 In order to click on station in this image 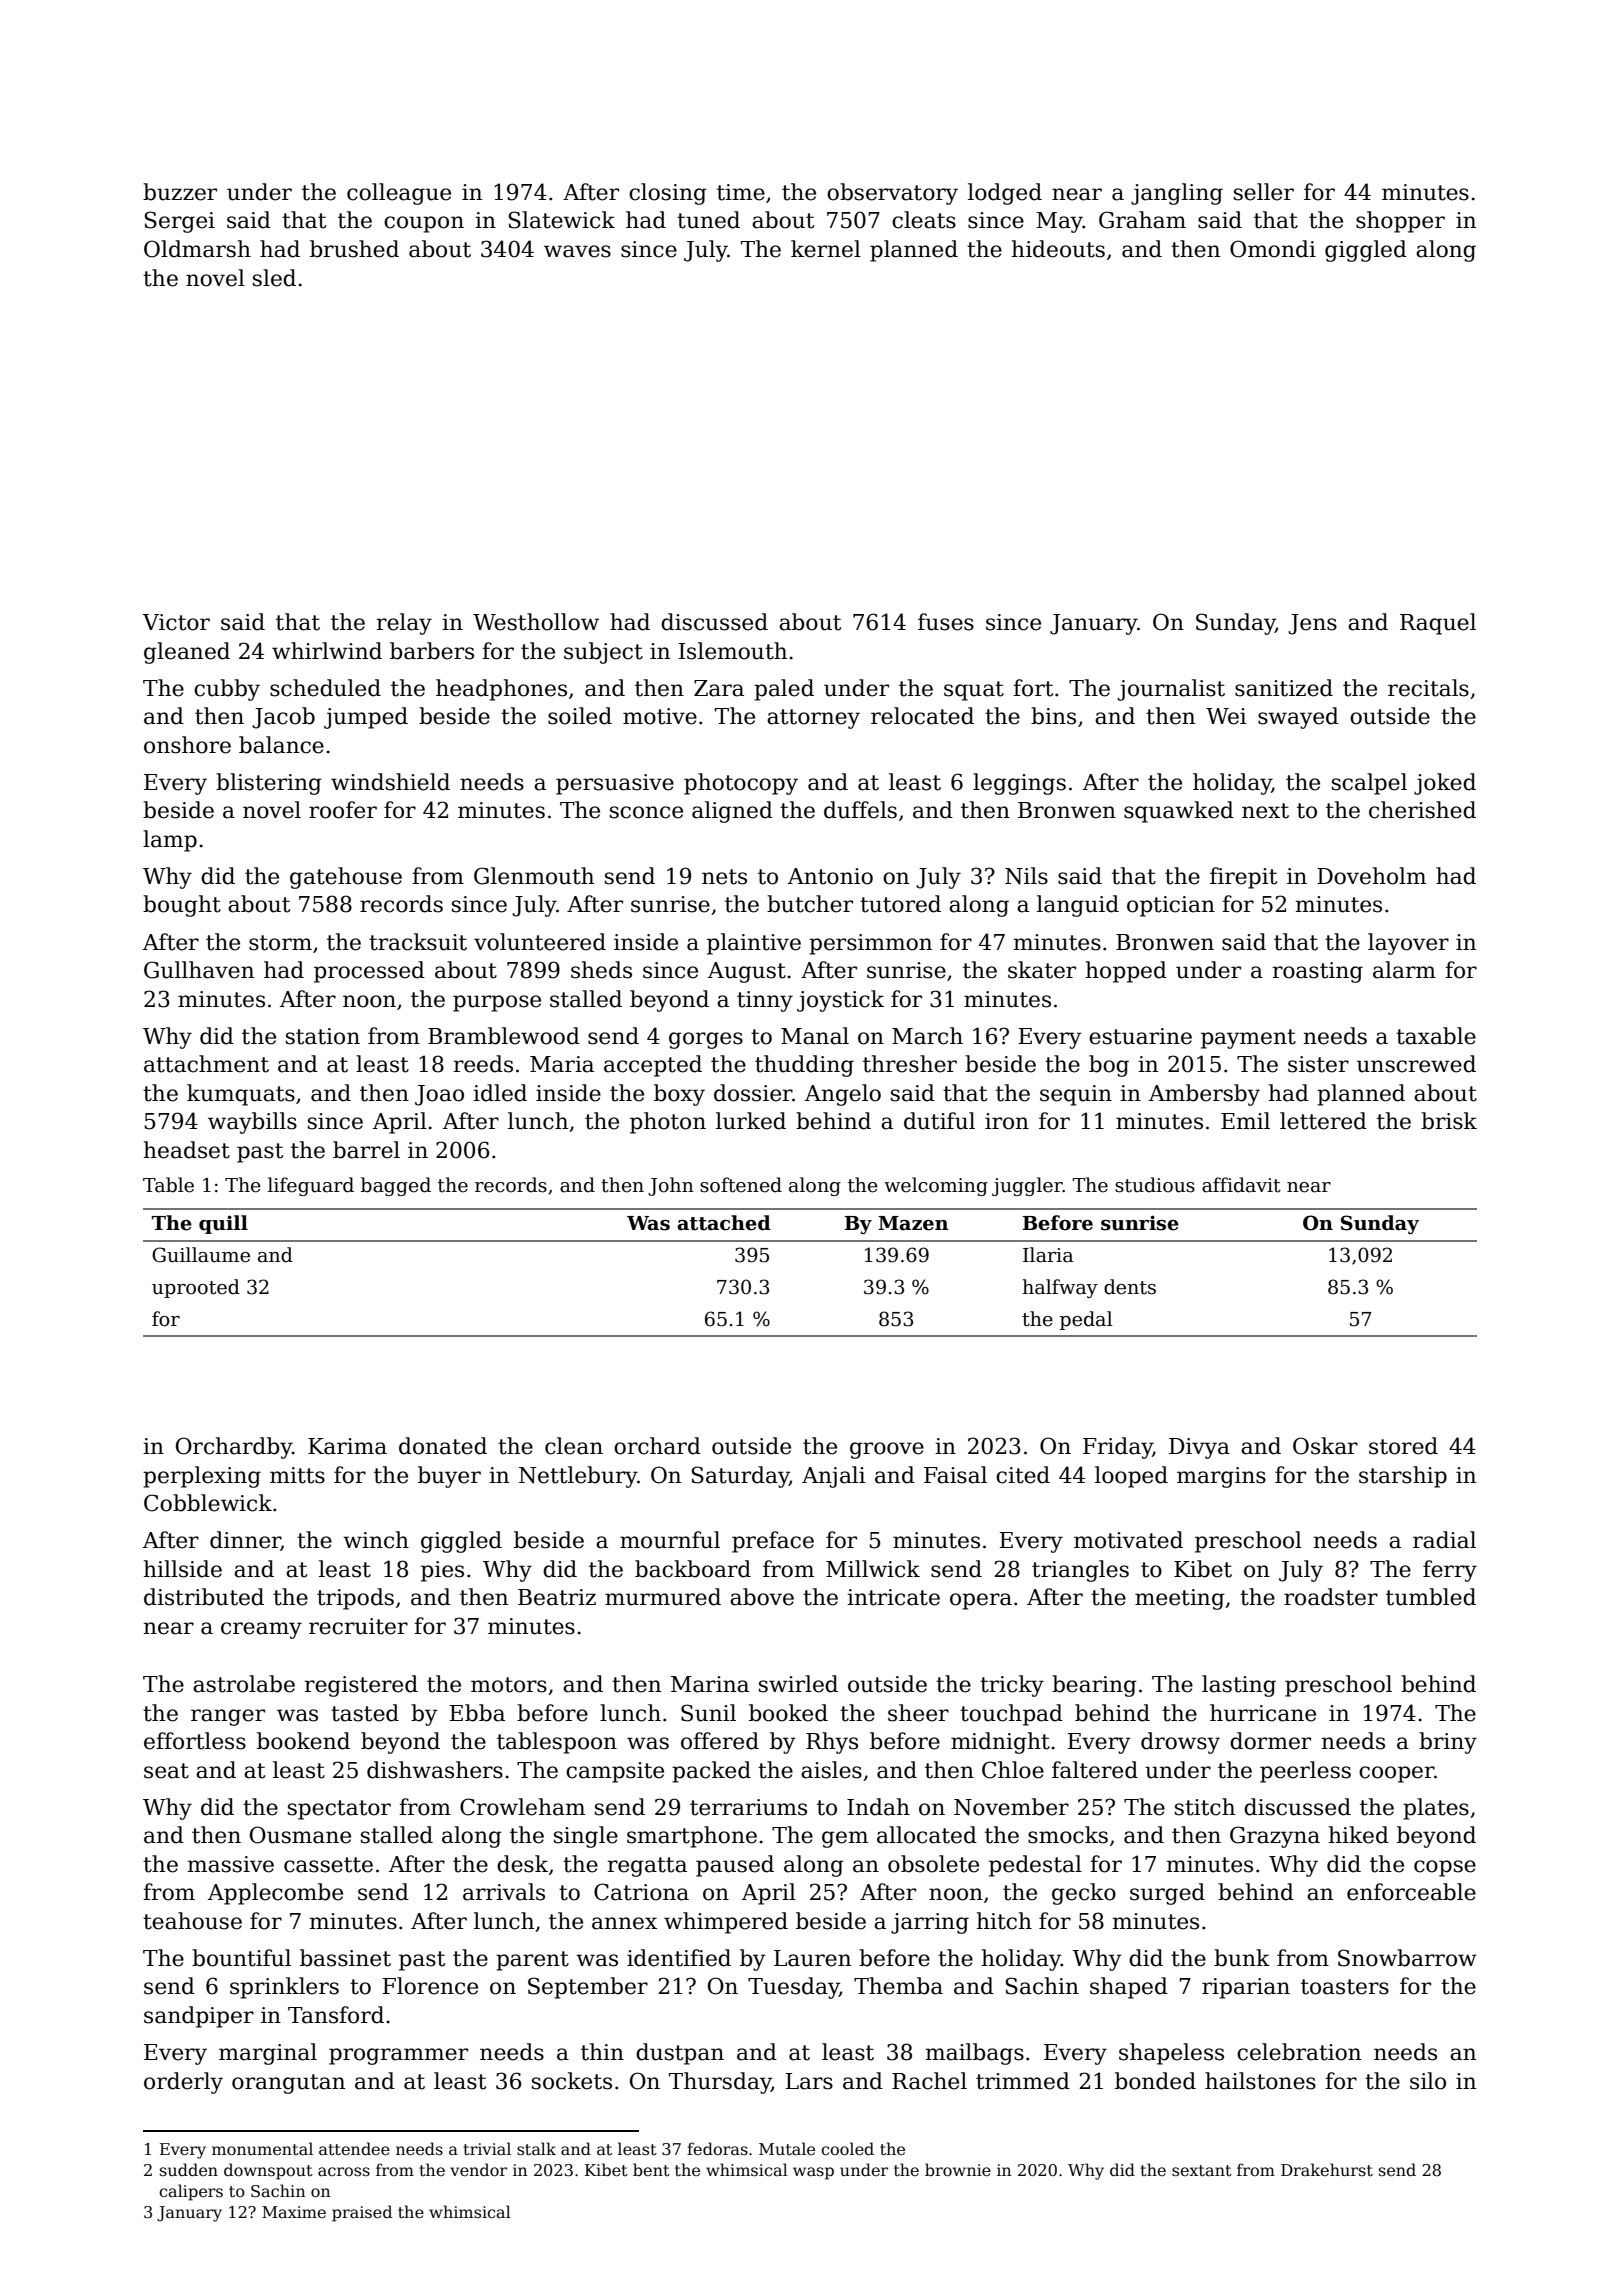, I will do `click(323, 1036)`.
